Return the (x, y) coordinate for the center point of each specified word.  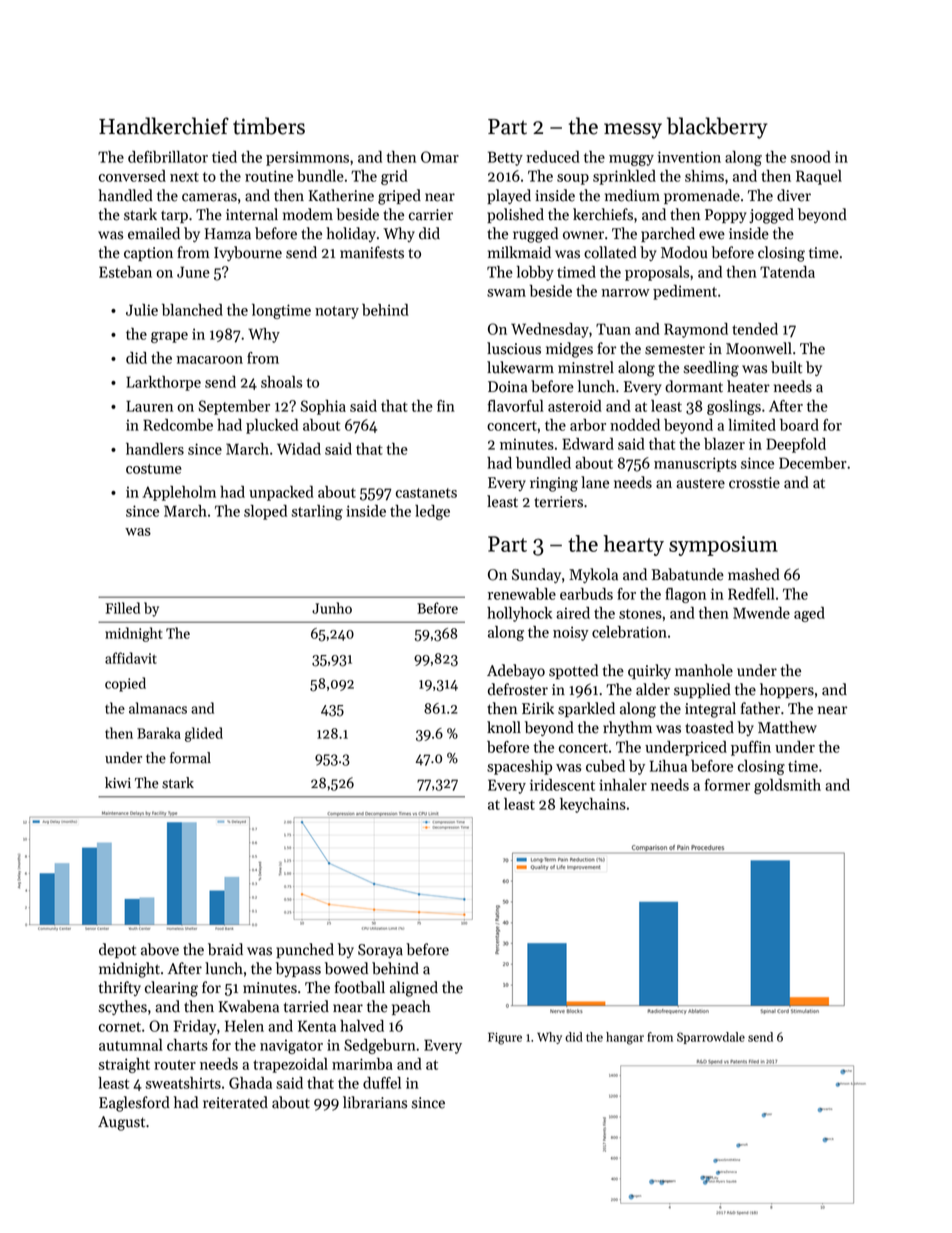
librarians (375, 1102)
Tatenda (787, 272)
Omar (440, 157)
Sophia (323, 407)
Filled (123, 608)
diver (794, 195)
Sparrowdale (711, 1038)
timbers (269, 126)
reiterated (235, 1102)
